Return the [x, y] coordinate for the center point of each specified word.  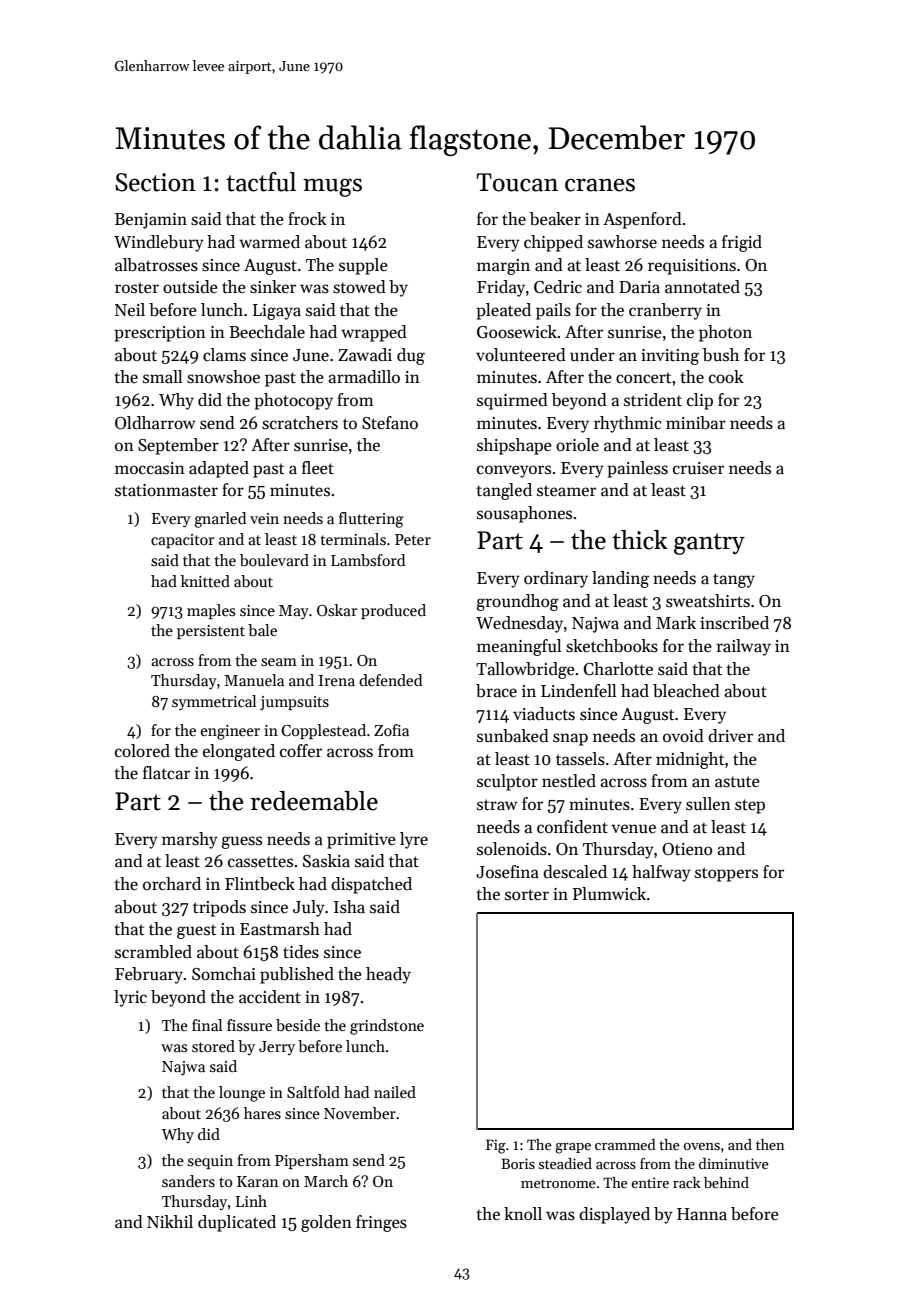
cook [726, 377]
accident [270, 997]
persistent [211, 632]
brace [496, 691]
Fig [496, 1146]
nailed [395, 1092]
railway [743, 647]
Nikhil [170, 1221]
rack [687, 1182]
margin [503, 267]
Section [155, 182]
